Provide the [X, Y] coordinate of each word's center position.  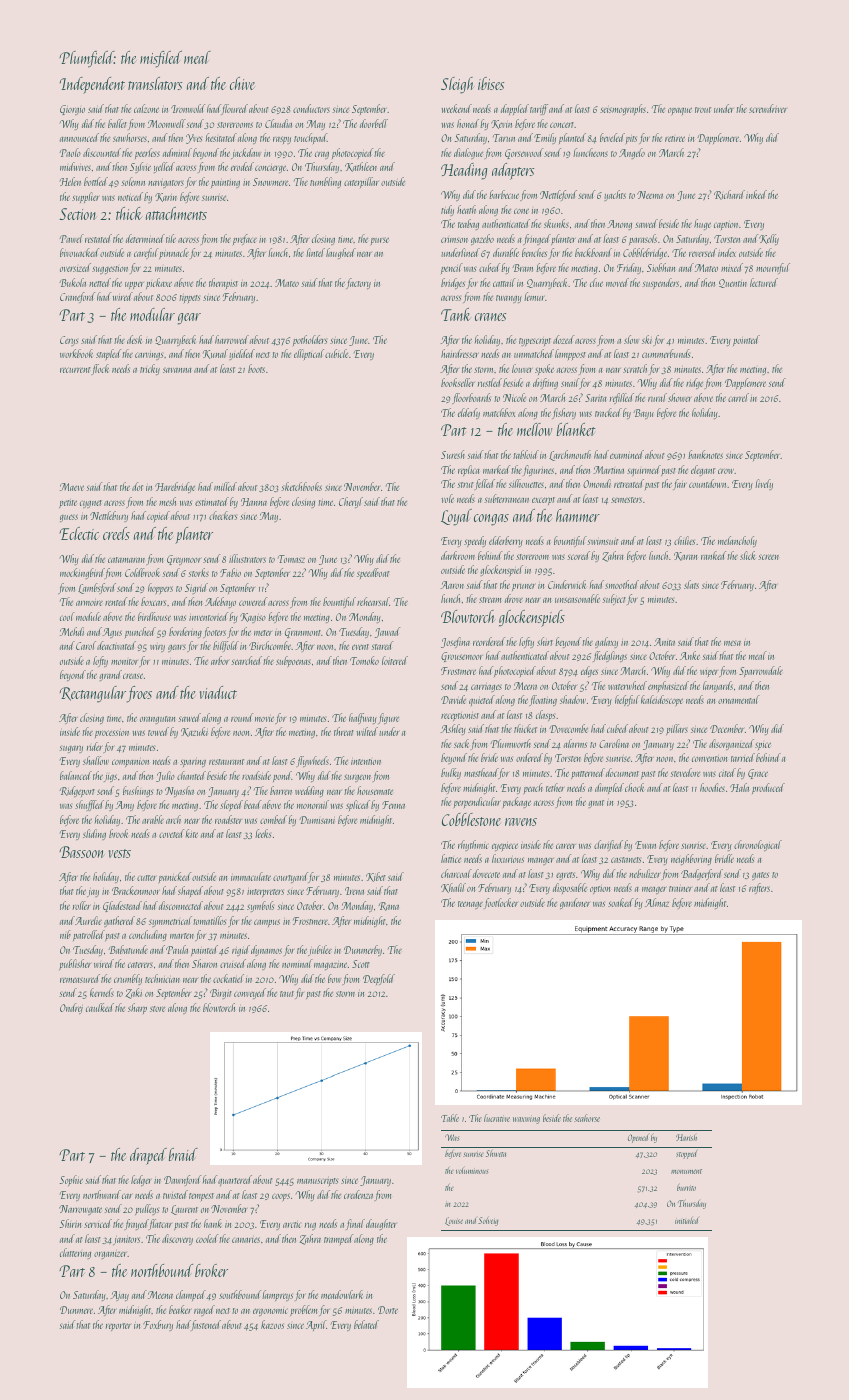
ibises [491, 83]
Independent [92, 85]
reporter [118, 1327]
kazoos [272, 1324]
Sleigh [457, 85]
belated [366, 1324]
